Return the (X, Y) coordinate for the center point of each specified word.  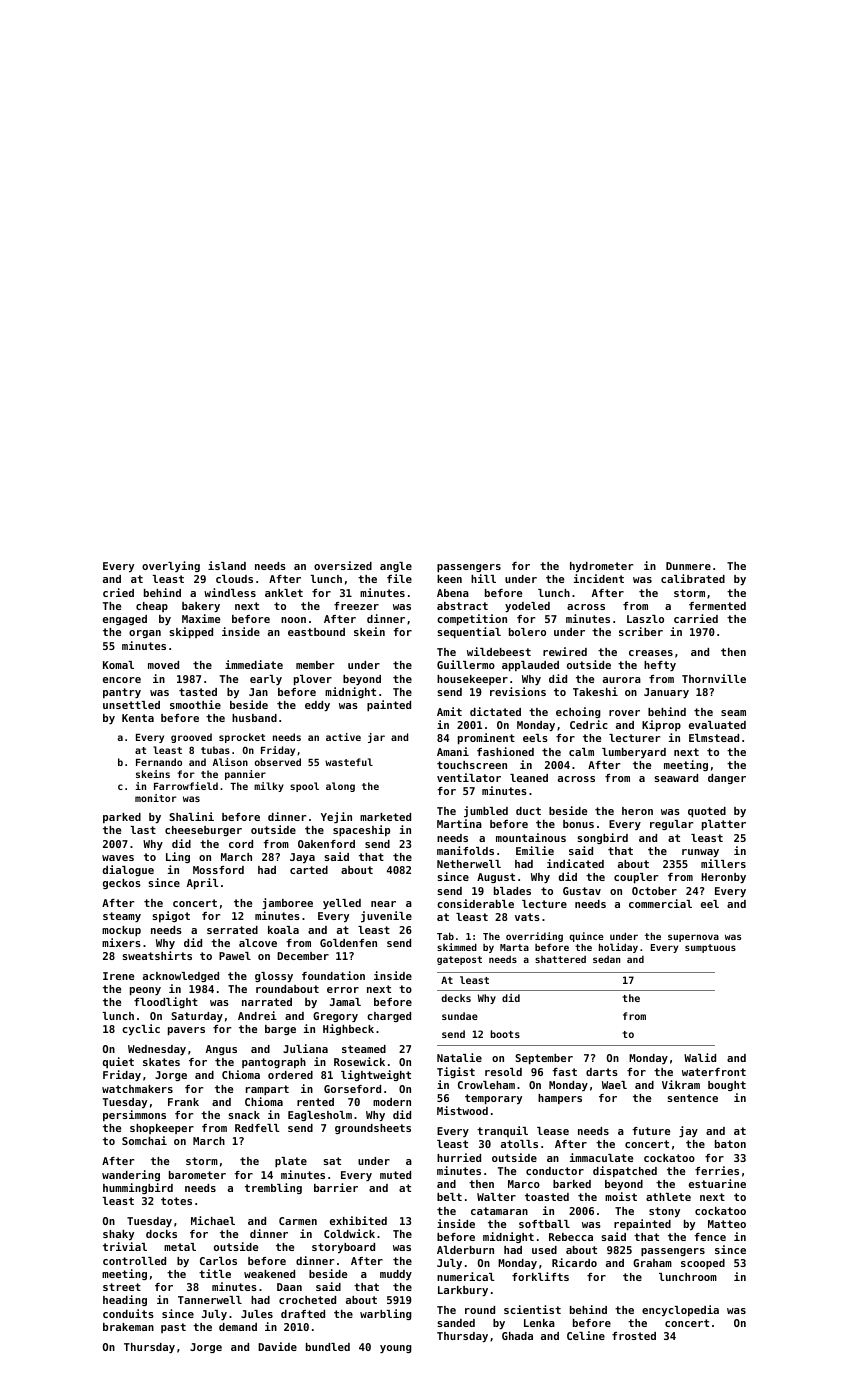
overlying (171, 566)
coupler (636, 878)
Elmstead (714, 738)
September (544, 1059)
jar (376, 738)
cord (241, 844)
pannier (245, 775)
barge (280, 1030)
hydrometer (601, 567)
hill (483, 578)
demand (238, 1327)
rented (315, 1102)
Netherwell (469, 864)
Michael (213, 1220)
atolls (519, 1144)
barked (572, 1184)
